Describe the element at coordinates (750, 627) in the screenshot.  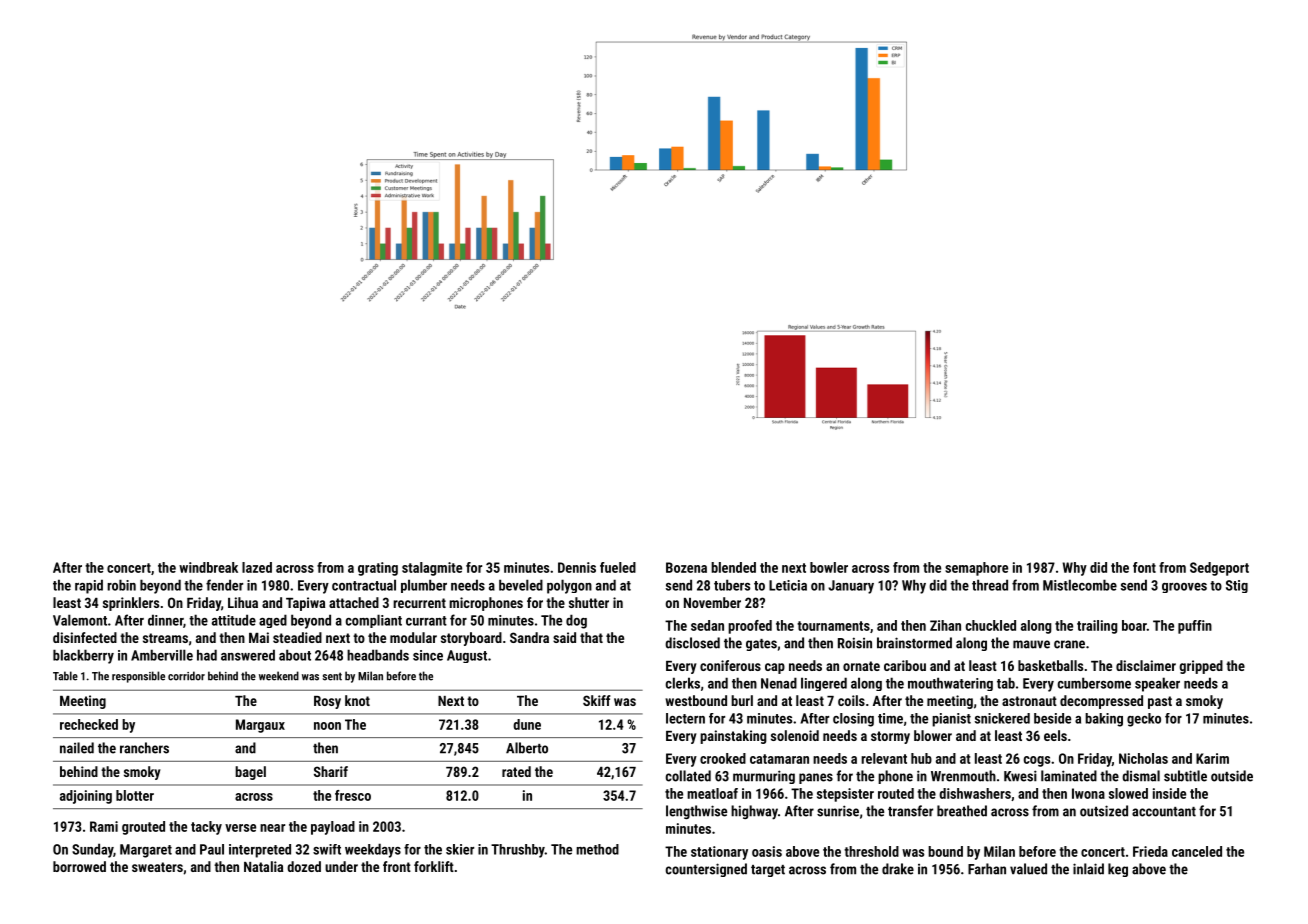
I see `proofed` at that location.
